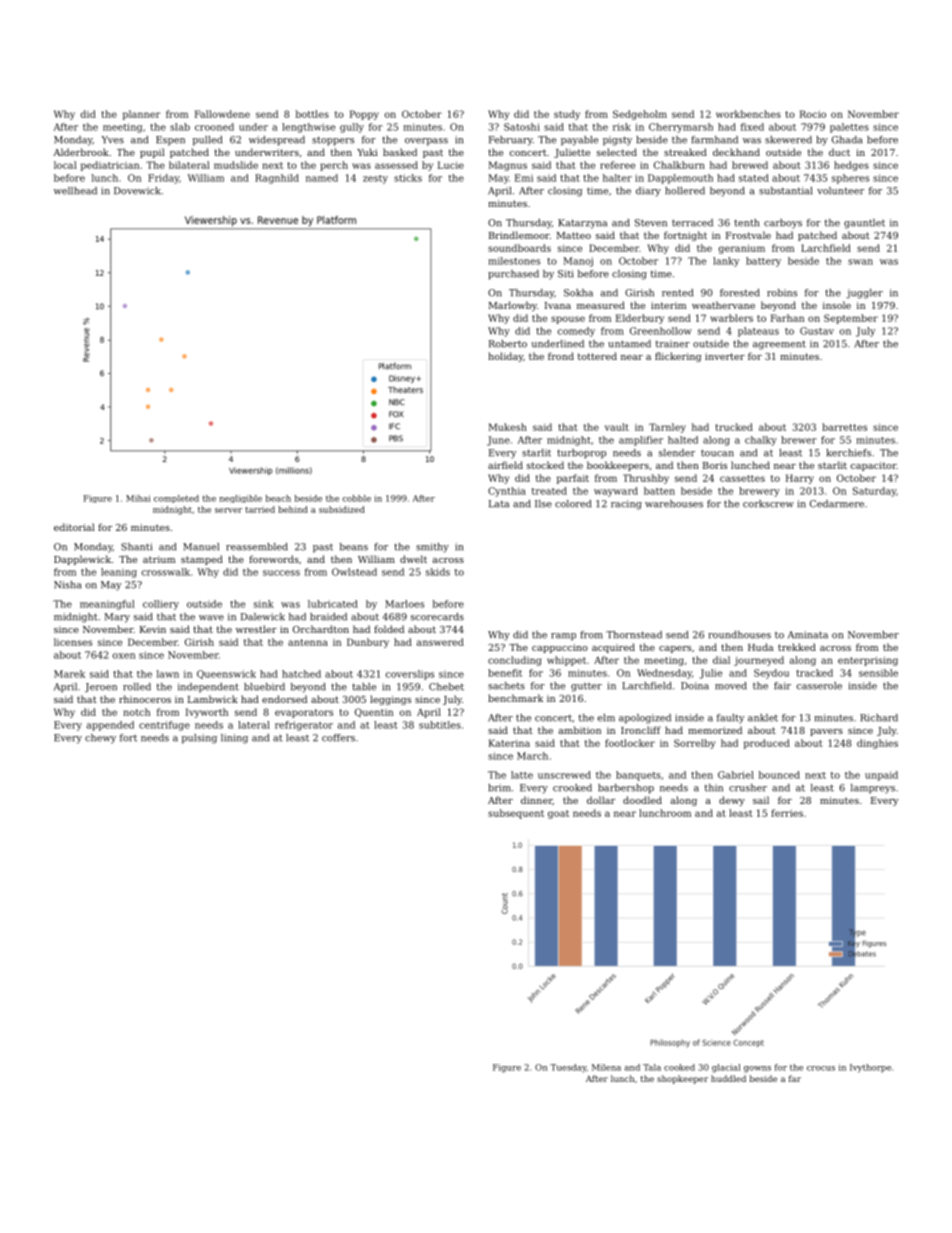 The width and height of the screenshot is (952, 1233). Describe the element at coordinates (222, 114) in the screenshot. I see `Fallowdene` at that location.
